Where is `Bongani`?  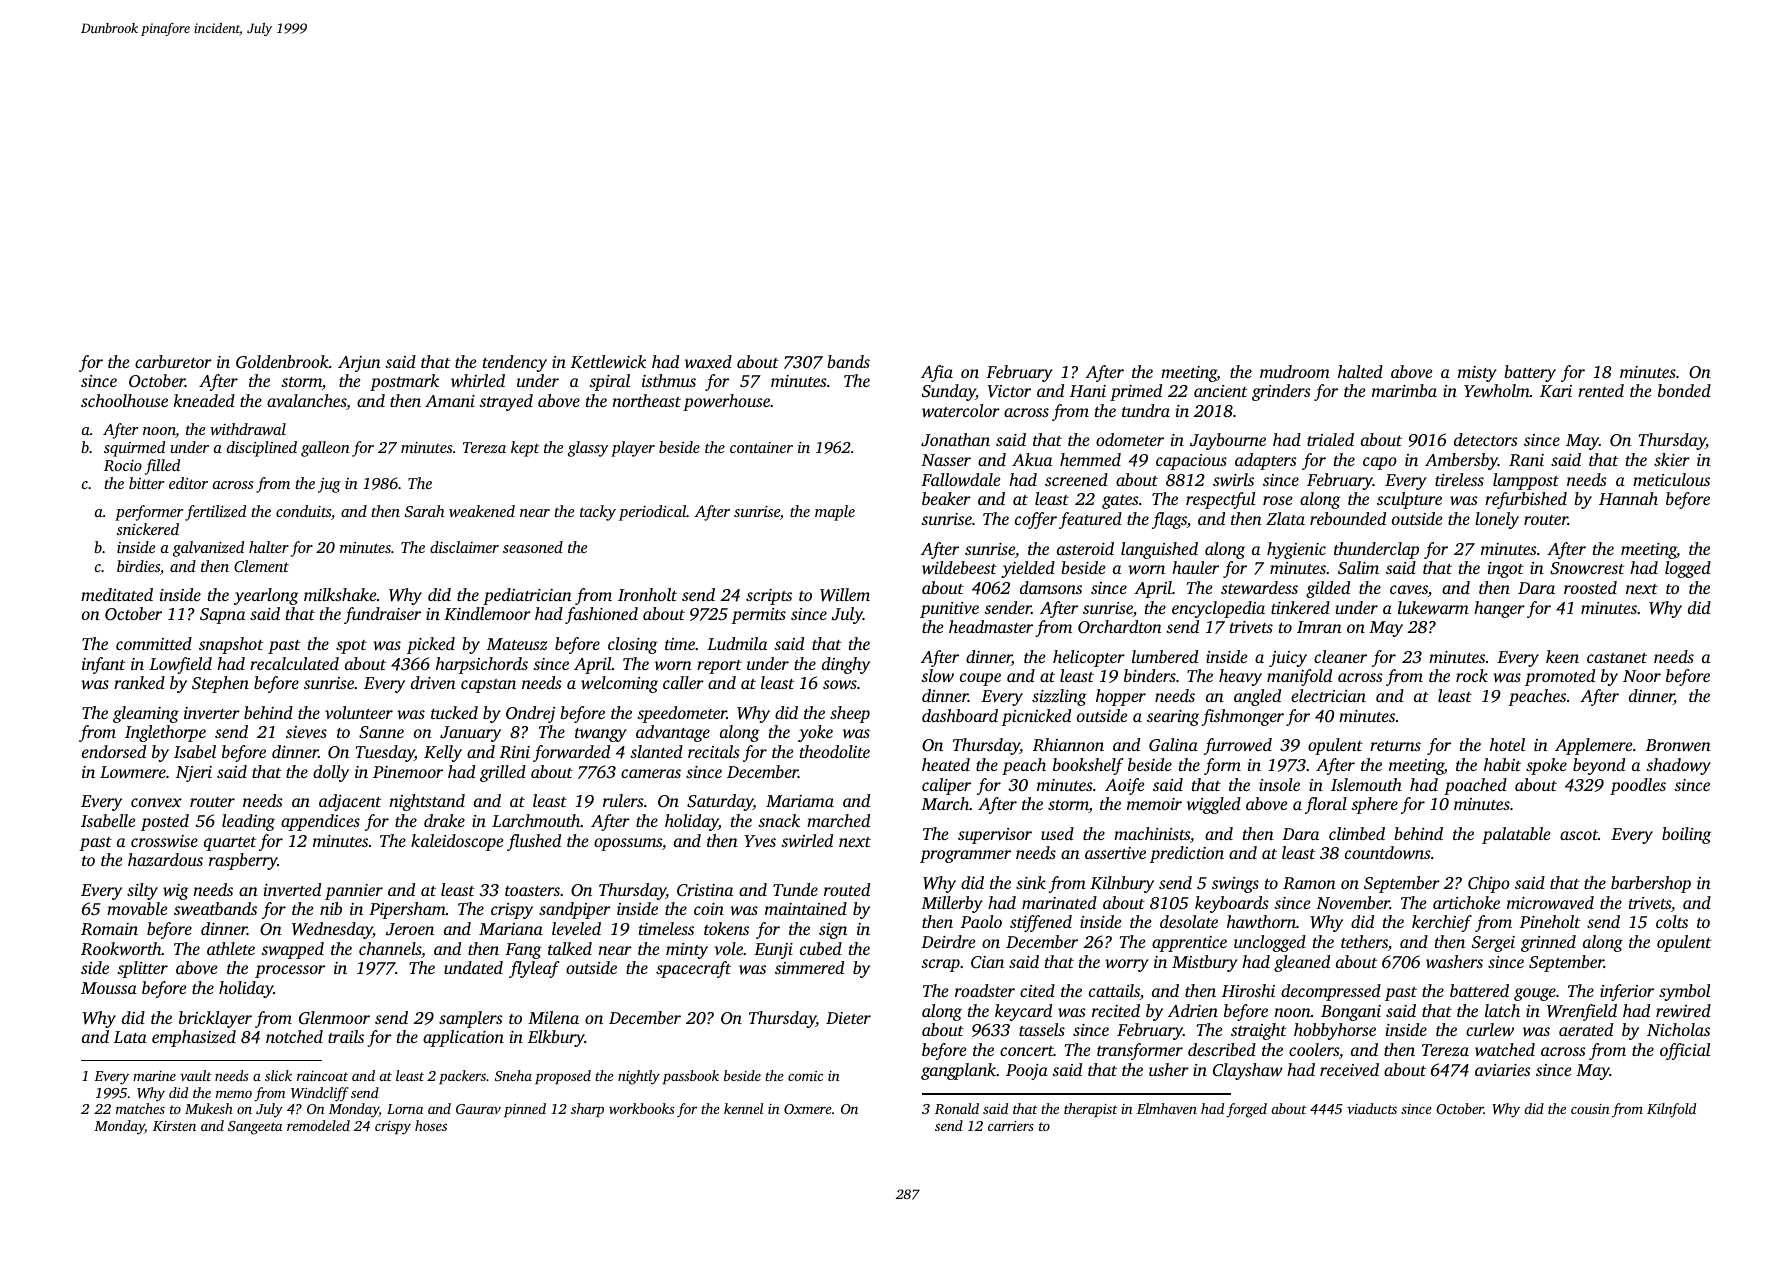 Bongani is located at coordinates (1351, 1013).
